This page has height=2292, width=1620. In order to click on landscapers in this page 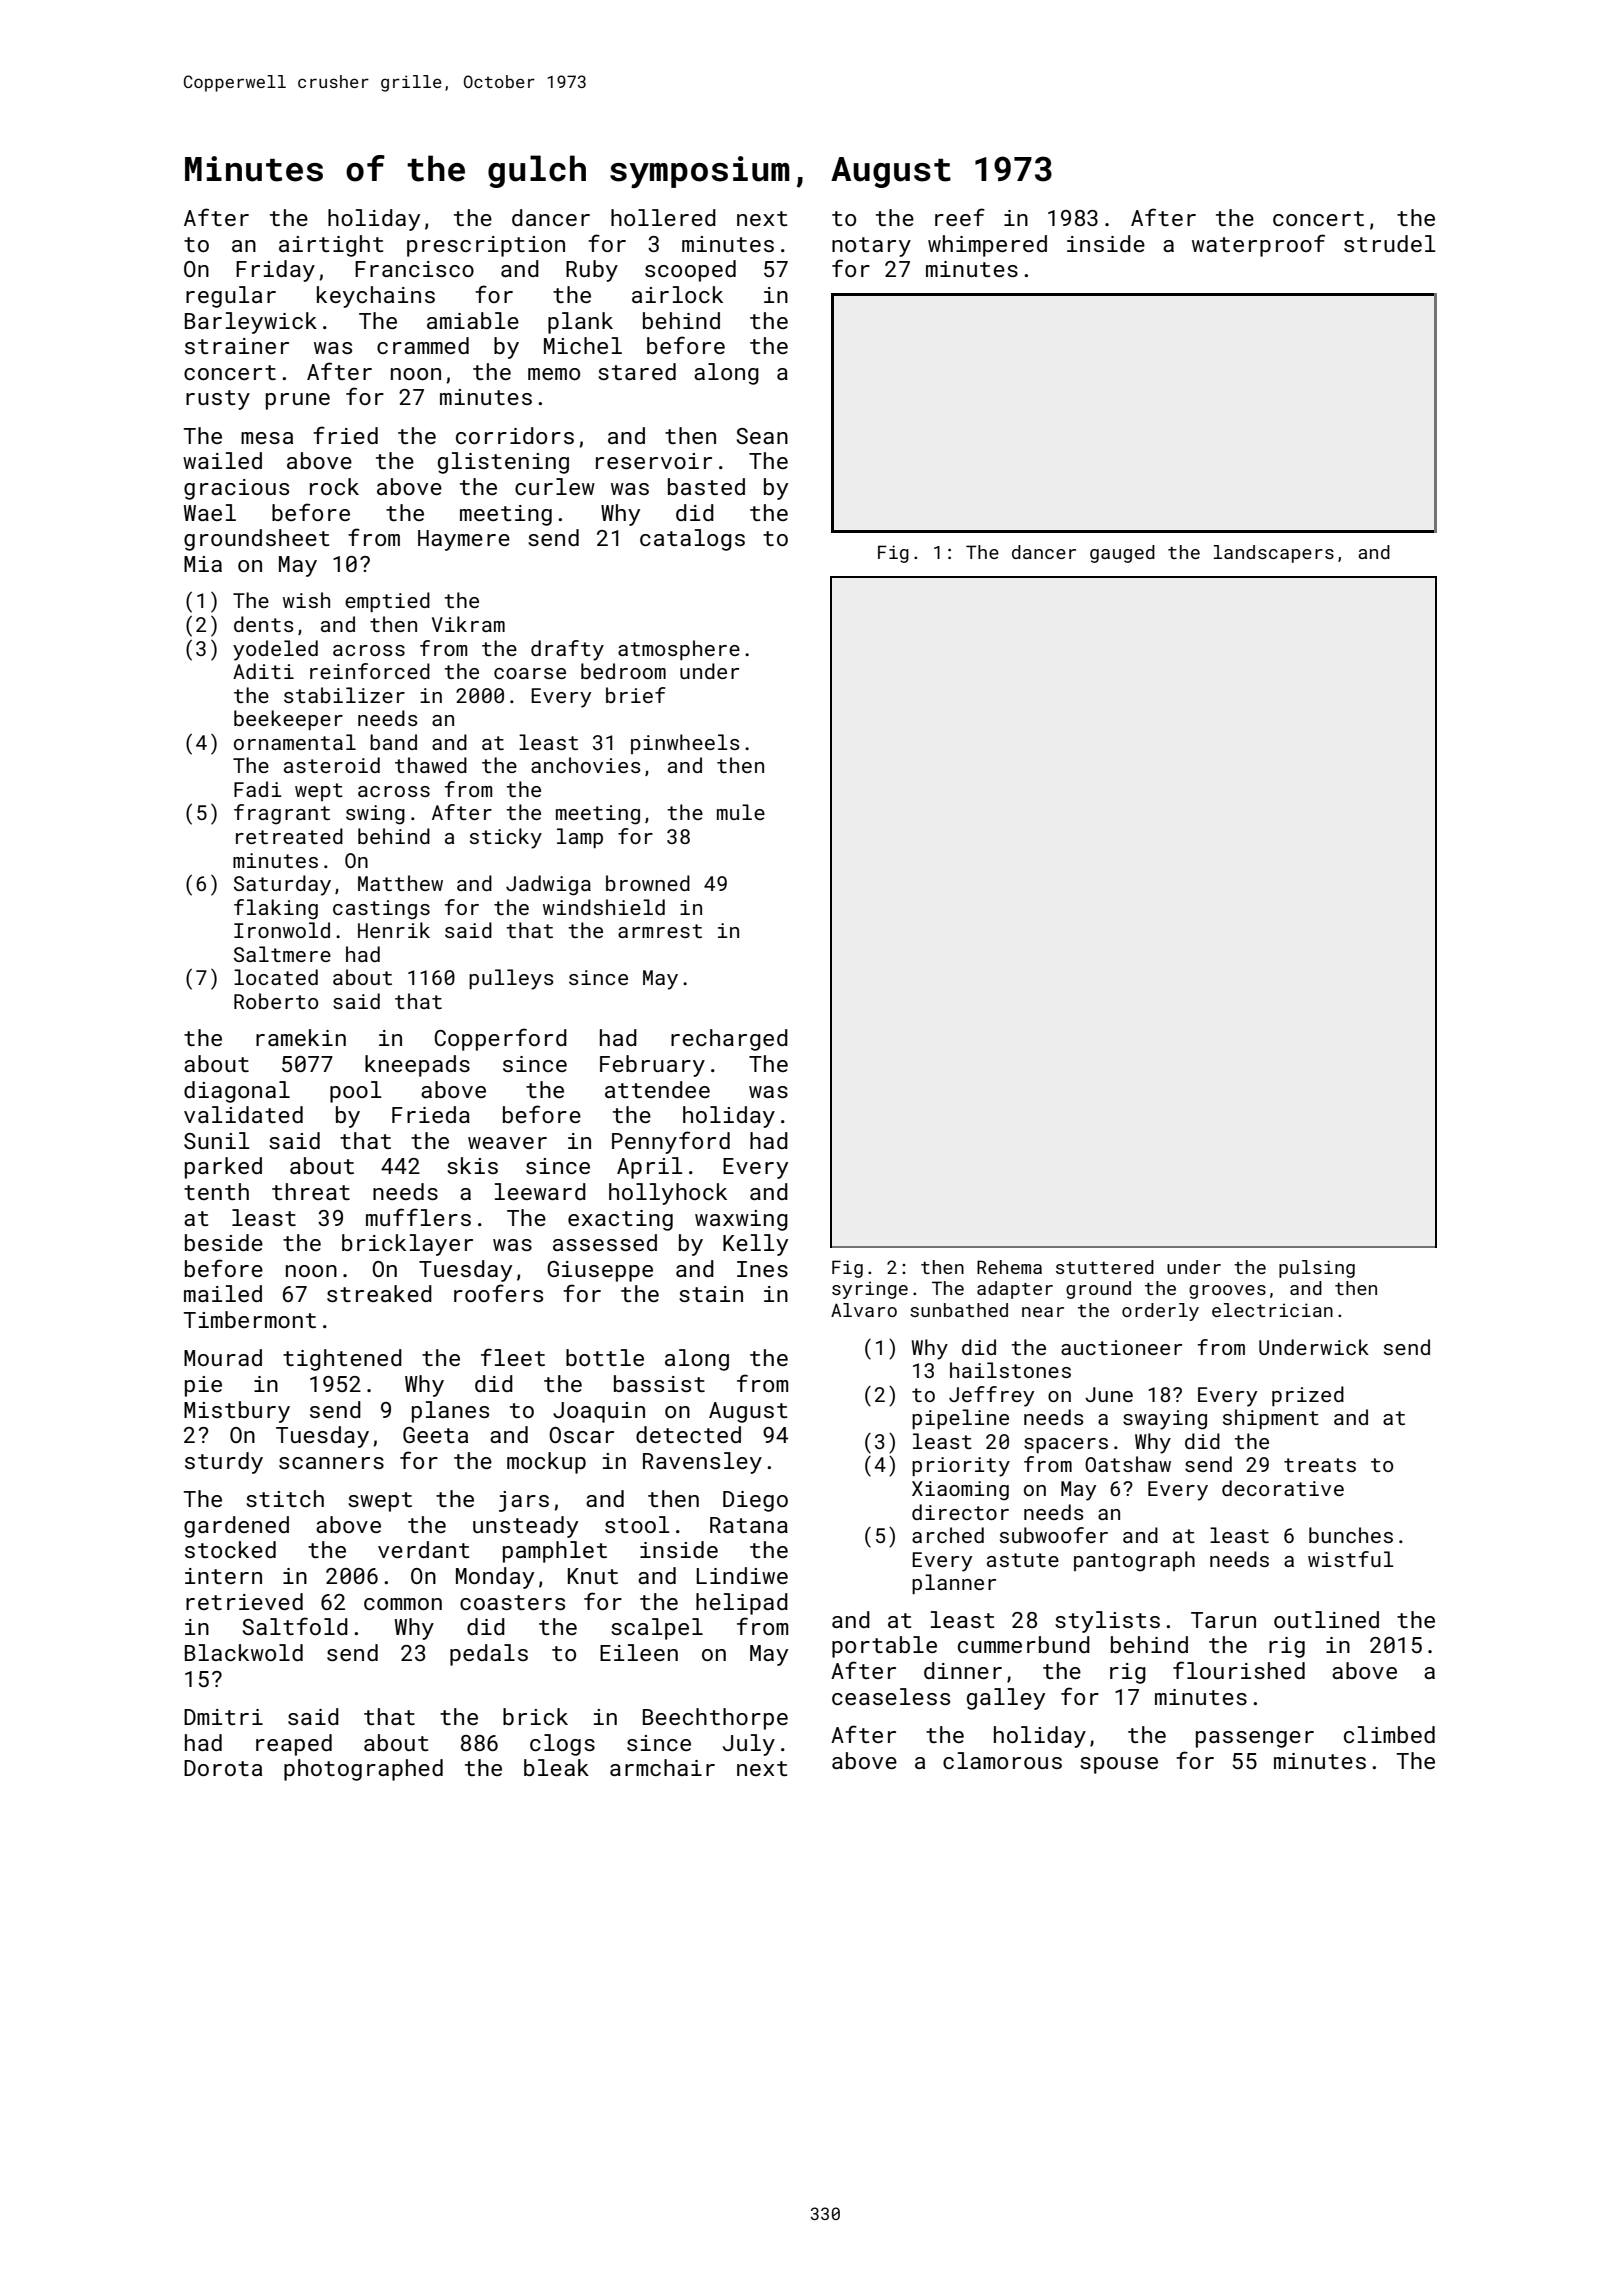, I will do `click(1274, 554)`.
